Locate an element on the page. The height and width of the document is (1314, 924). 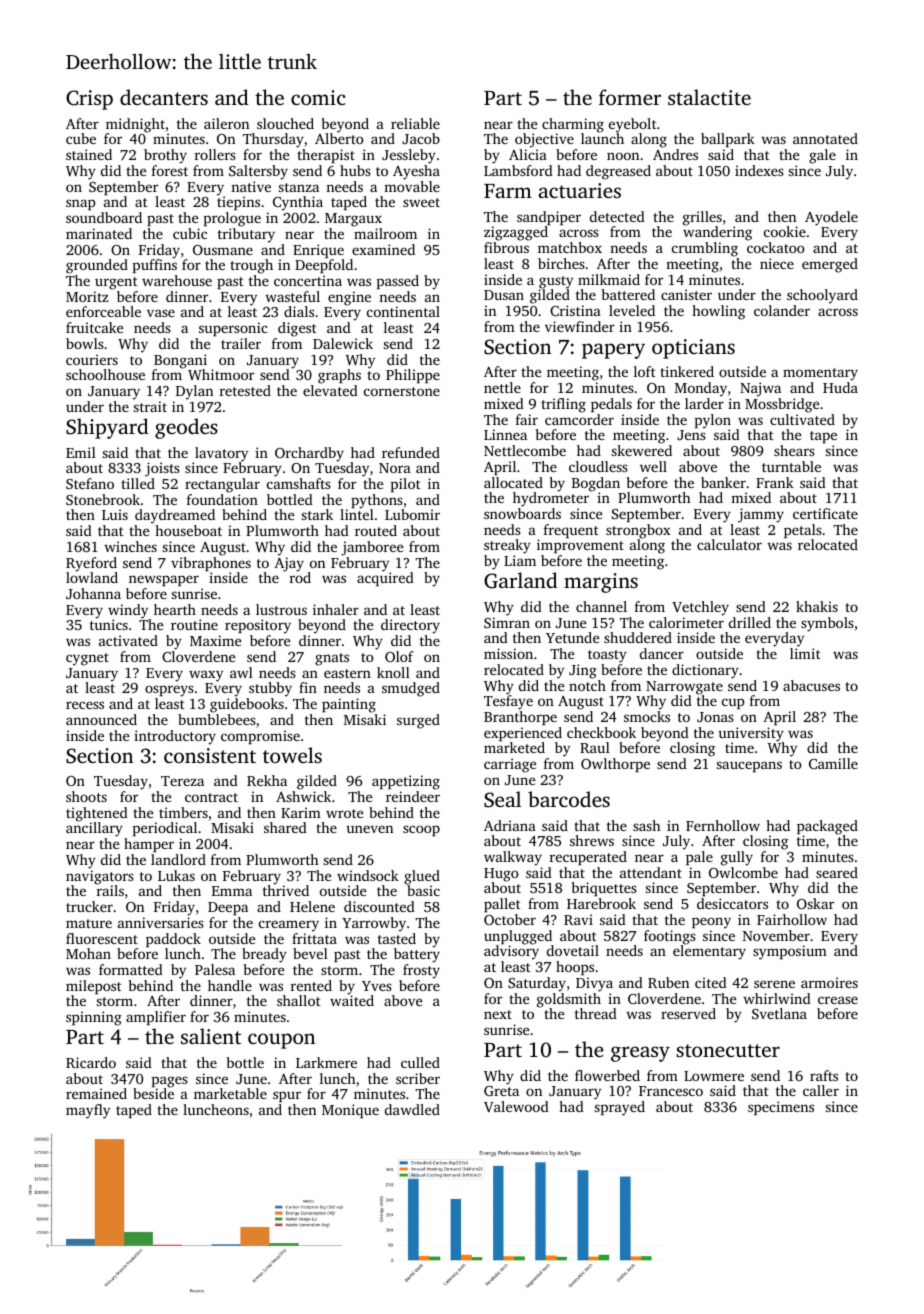
trough is located at coordinates (251, 266).
